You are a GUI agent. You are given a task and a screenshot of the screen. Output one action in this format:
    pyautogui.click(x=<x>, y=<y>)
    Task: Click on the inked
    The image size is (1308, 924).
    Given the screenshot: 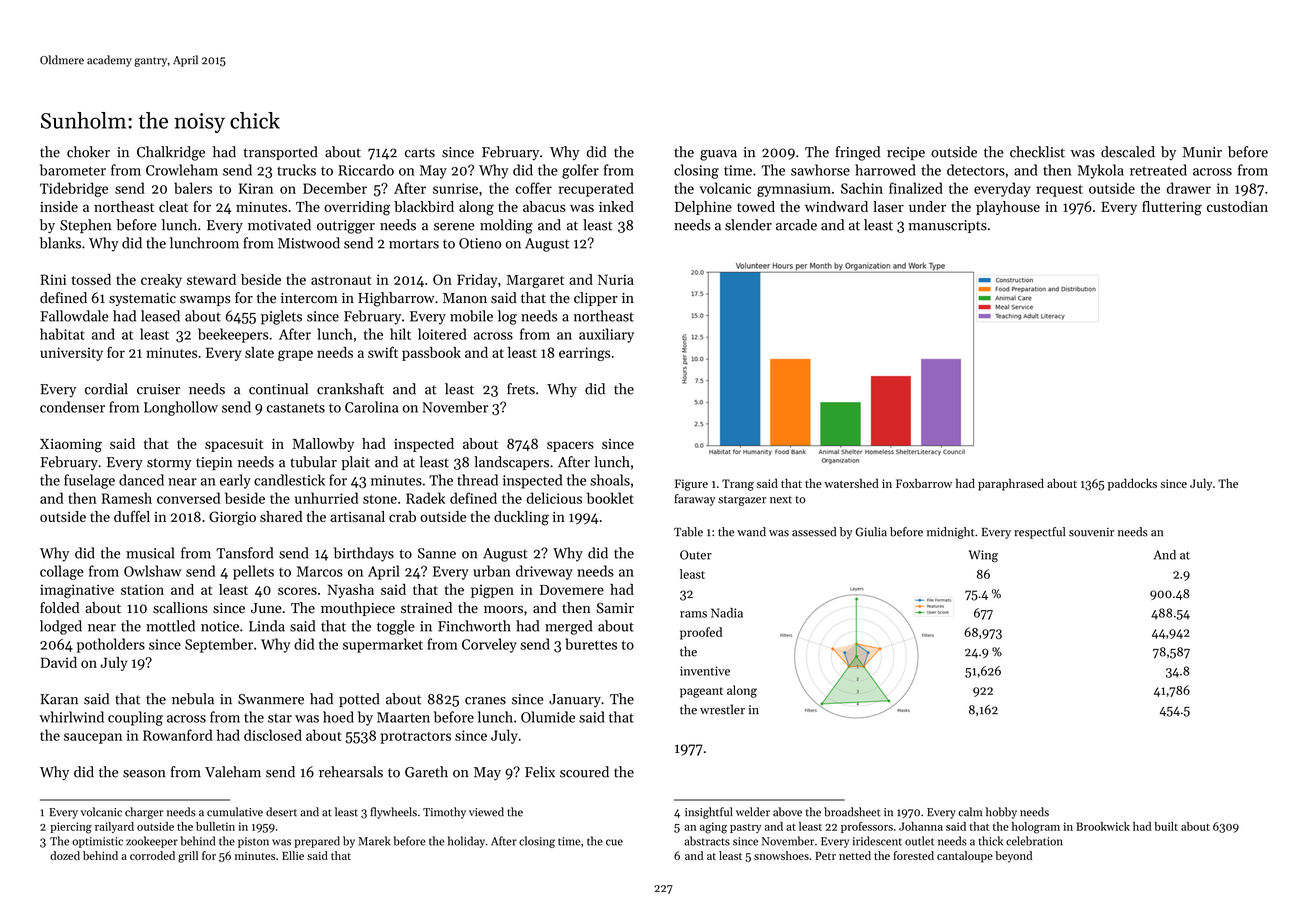 What is the action you would take?
    pyautogui.click(x=616, y=206)
